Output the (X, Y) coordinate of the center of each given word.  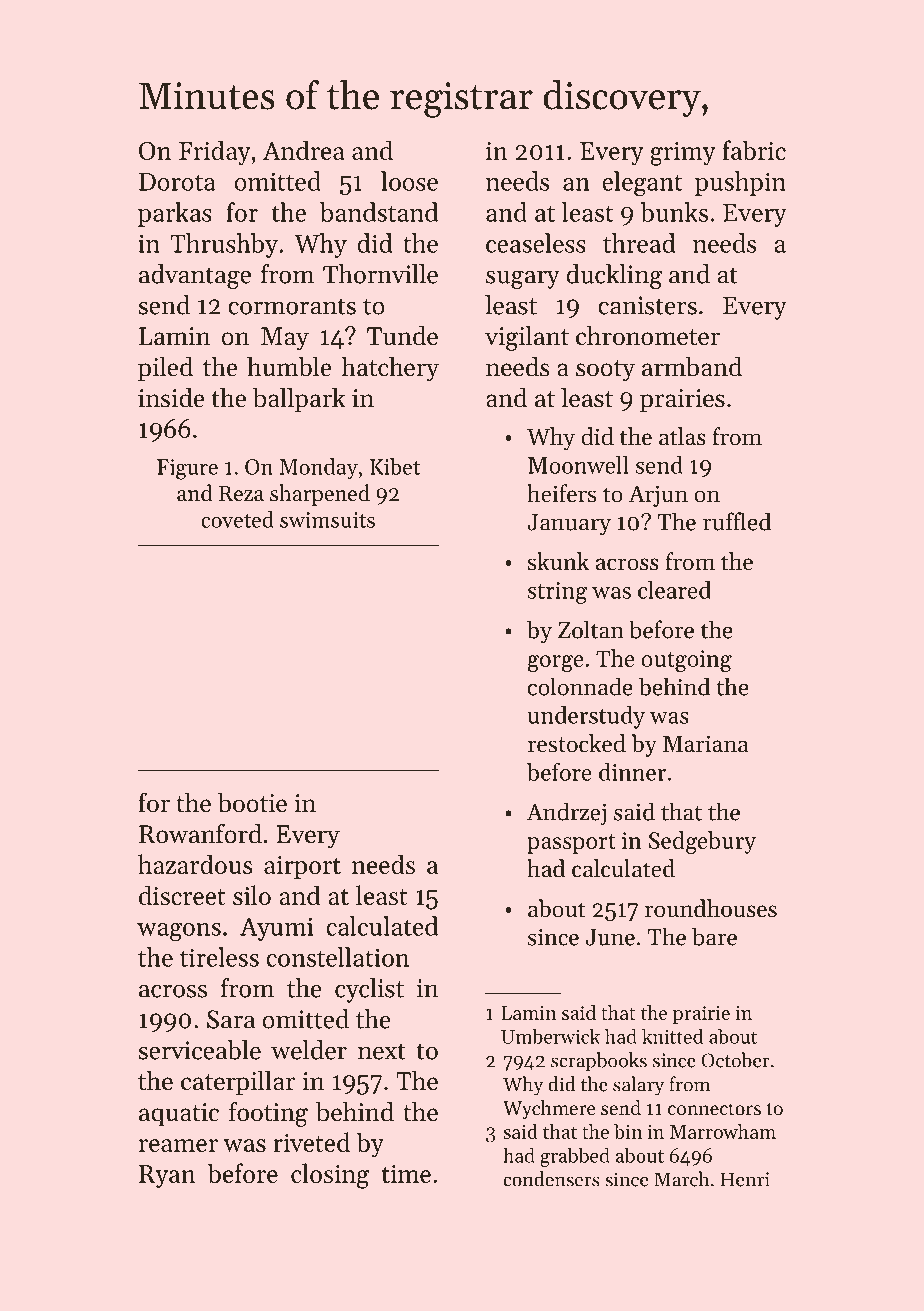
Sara (231, 1019)
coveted (237, 519)
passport (571, 844)
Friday (215, 152)
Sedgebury (702, 842)
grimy (683, 154)
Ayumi (276, 929)
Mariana (705, 743)
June (610, 937)
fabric (754, 150)
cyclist (369, 990)
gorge (555, 663)
